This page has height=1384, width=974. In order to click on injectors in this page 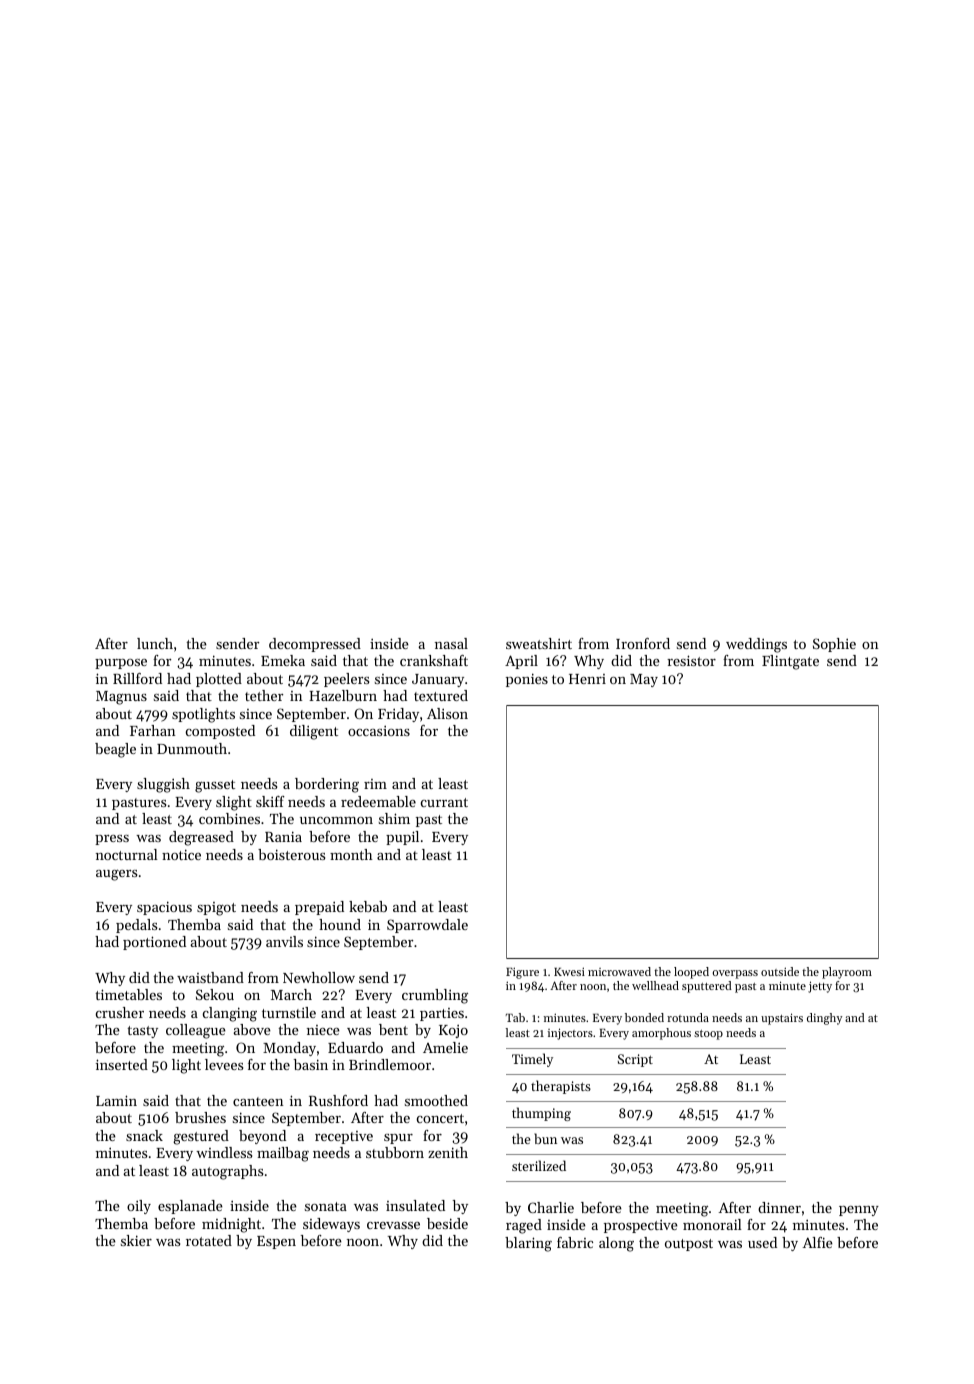, I will do `click(570, 1034)`.
